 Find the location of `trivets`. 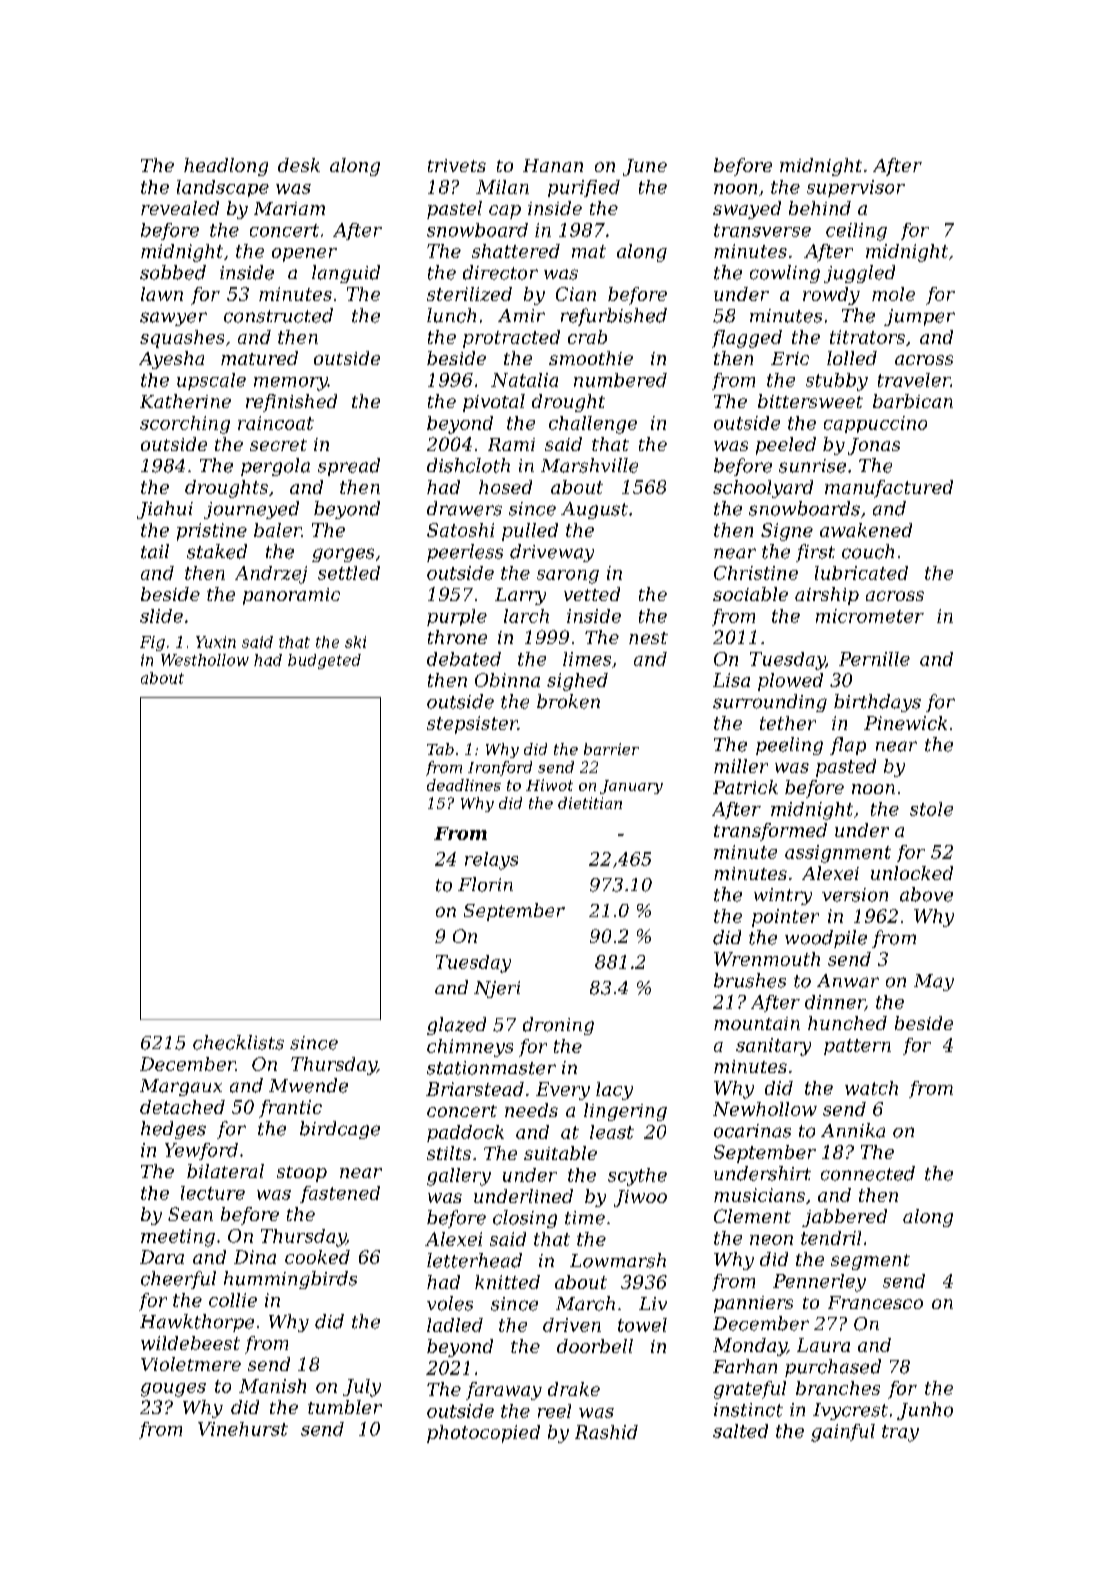

trivets is located at coordinates (457, 165).
